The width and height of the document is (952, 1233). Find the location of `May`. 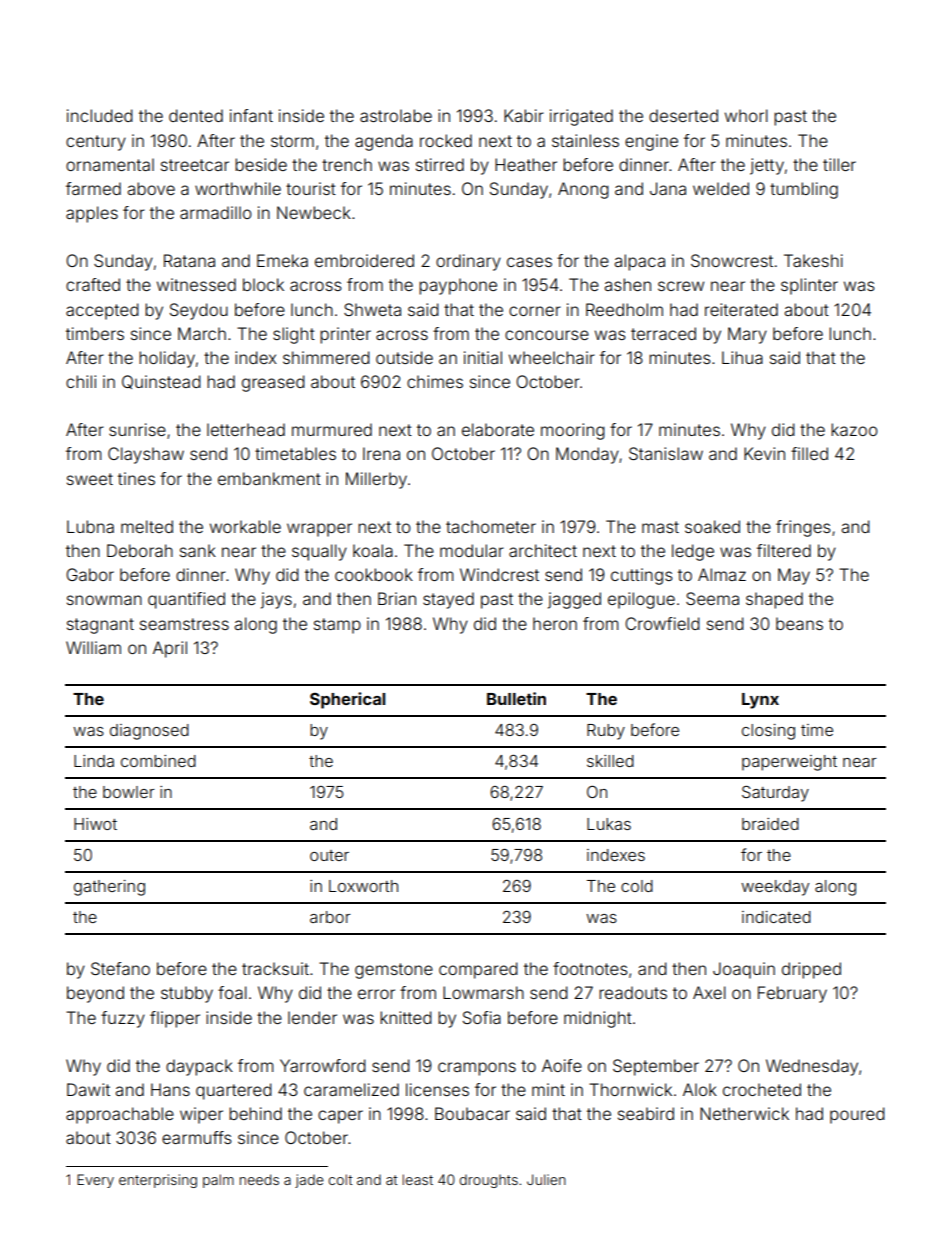

May is located at coordinates (794, 576).
